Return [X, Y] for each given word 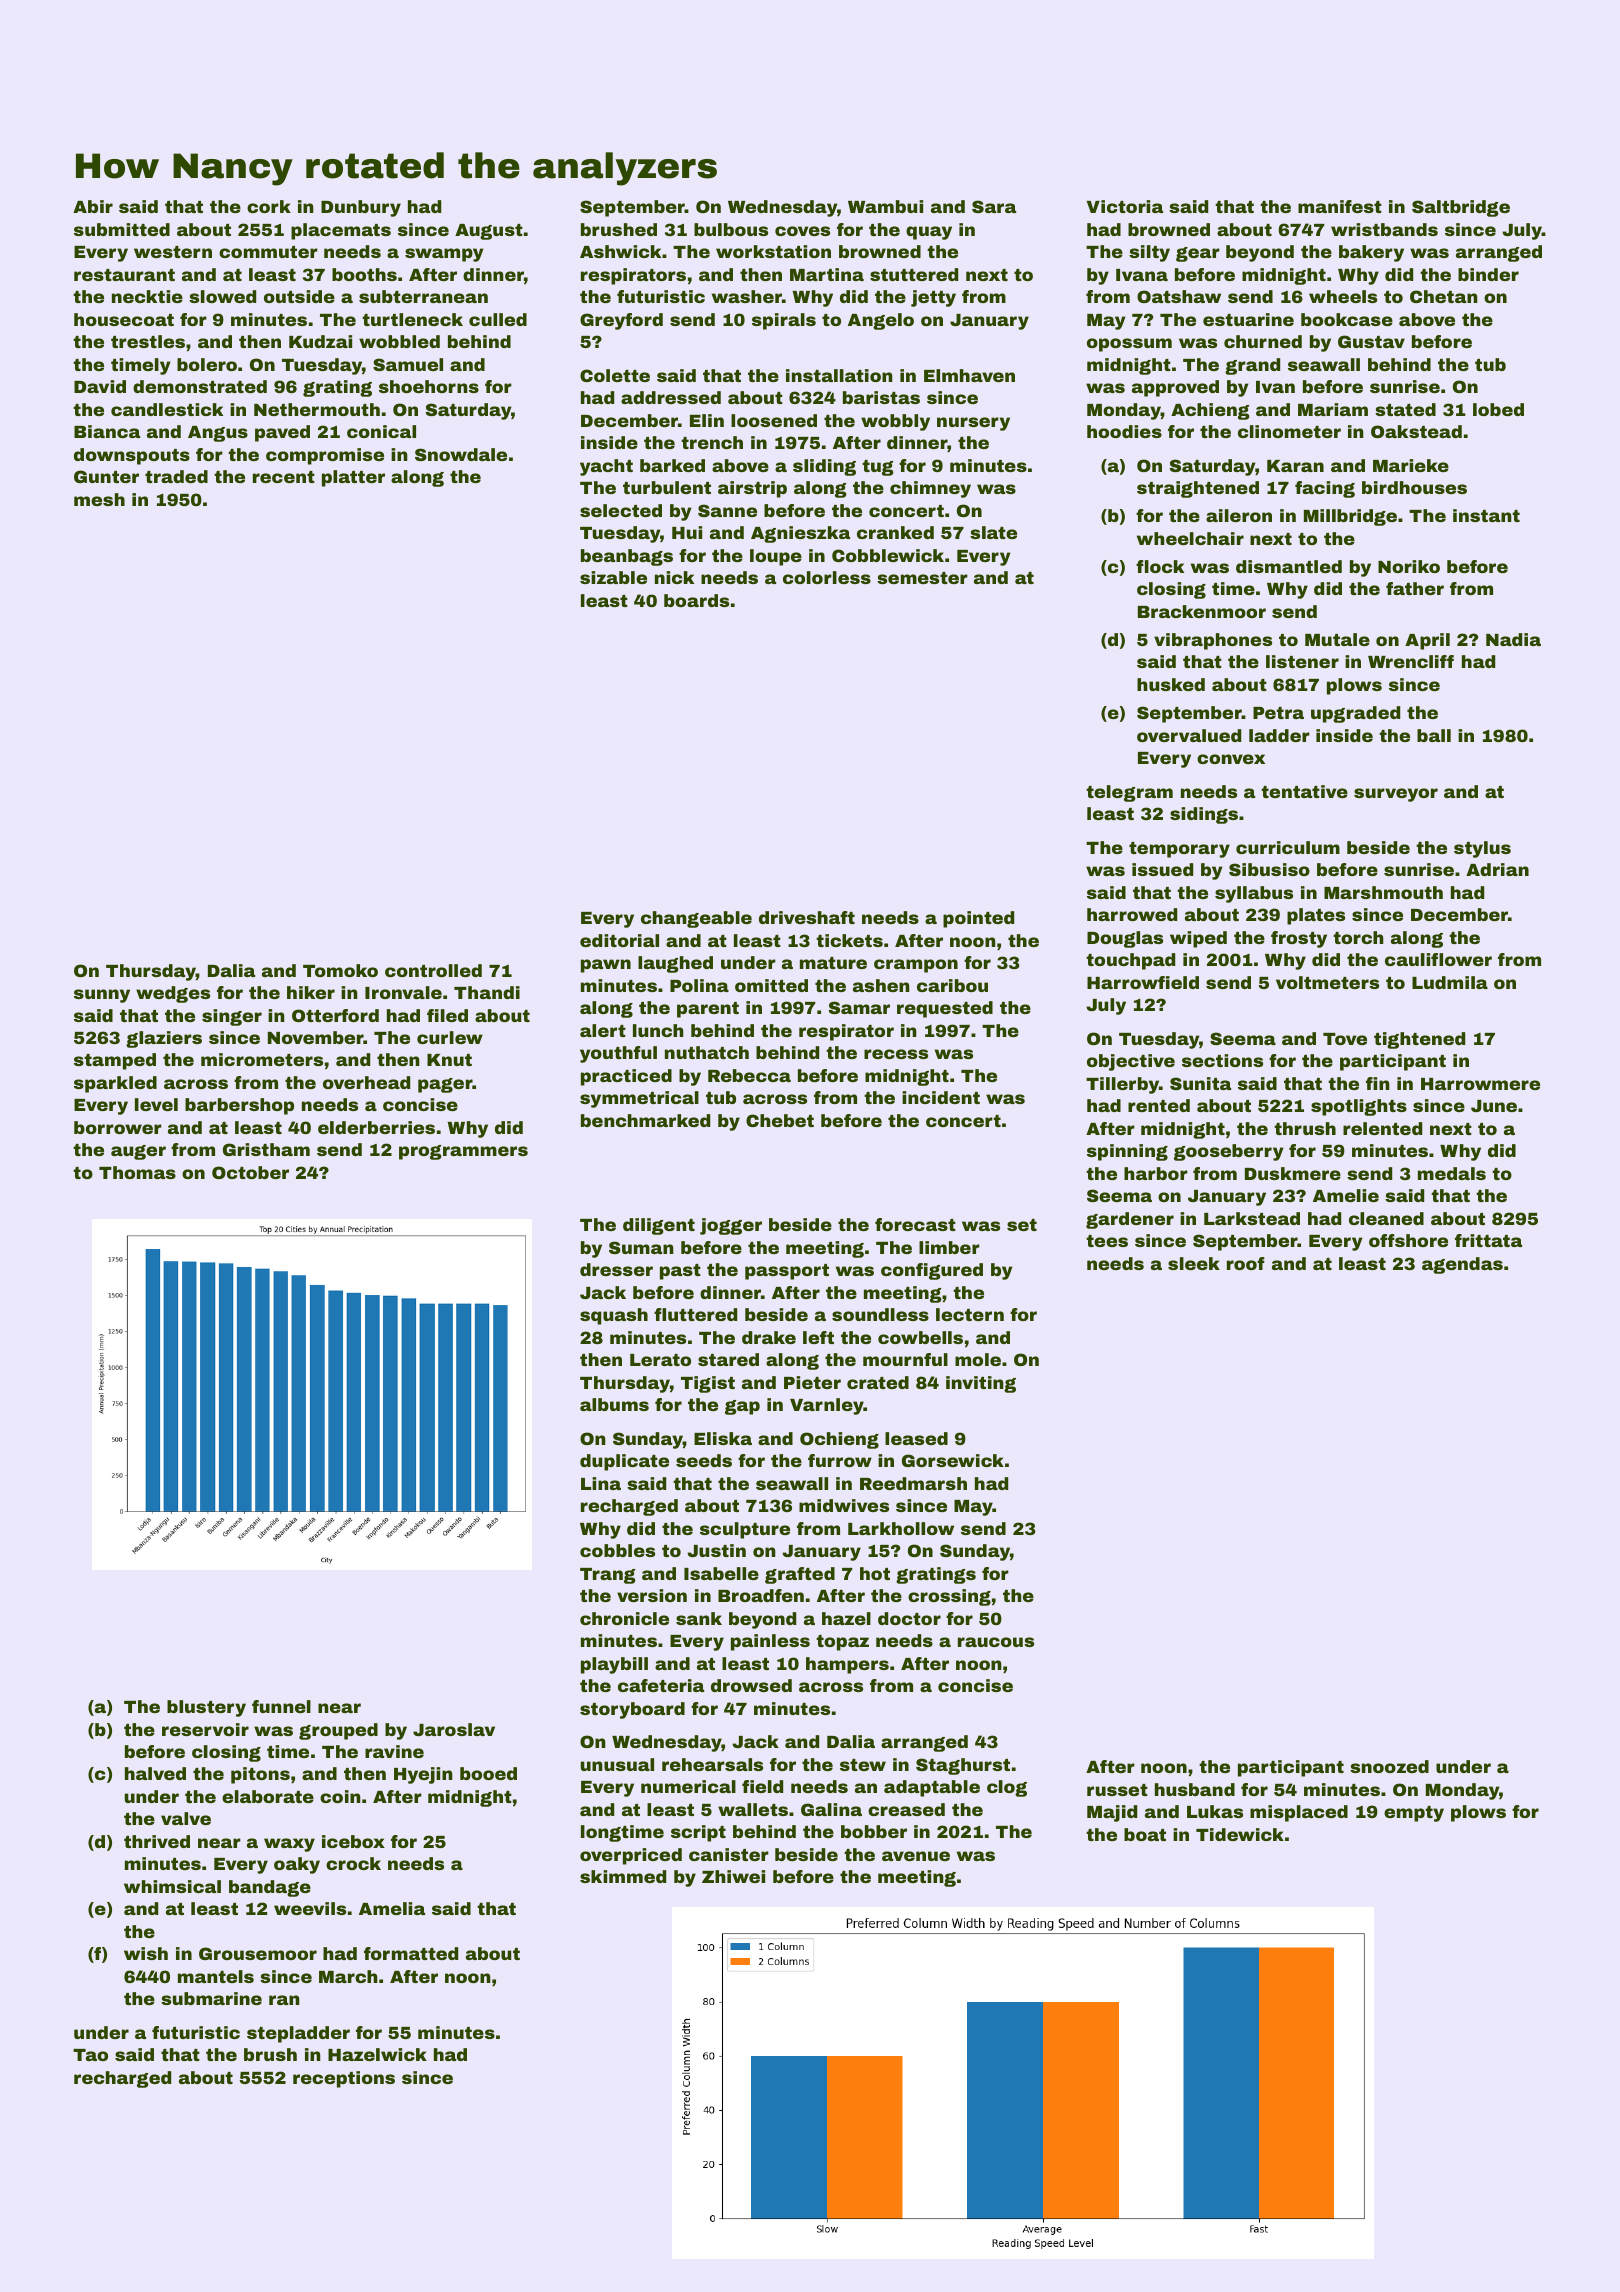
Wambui [885, 206]
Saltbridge [1461, 208]
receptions [344, 2079]
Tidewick [1240, 1834]
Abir [93, 206]
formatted [411, 1953]
